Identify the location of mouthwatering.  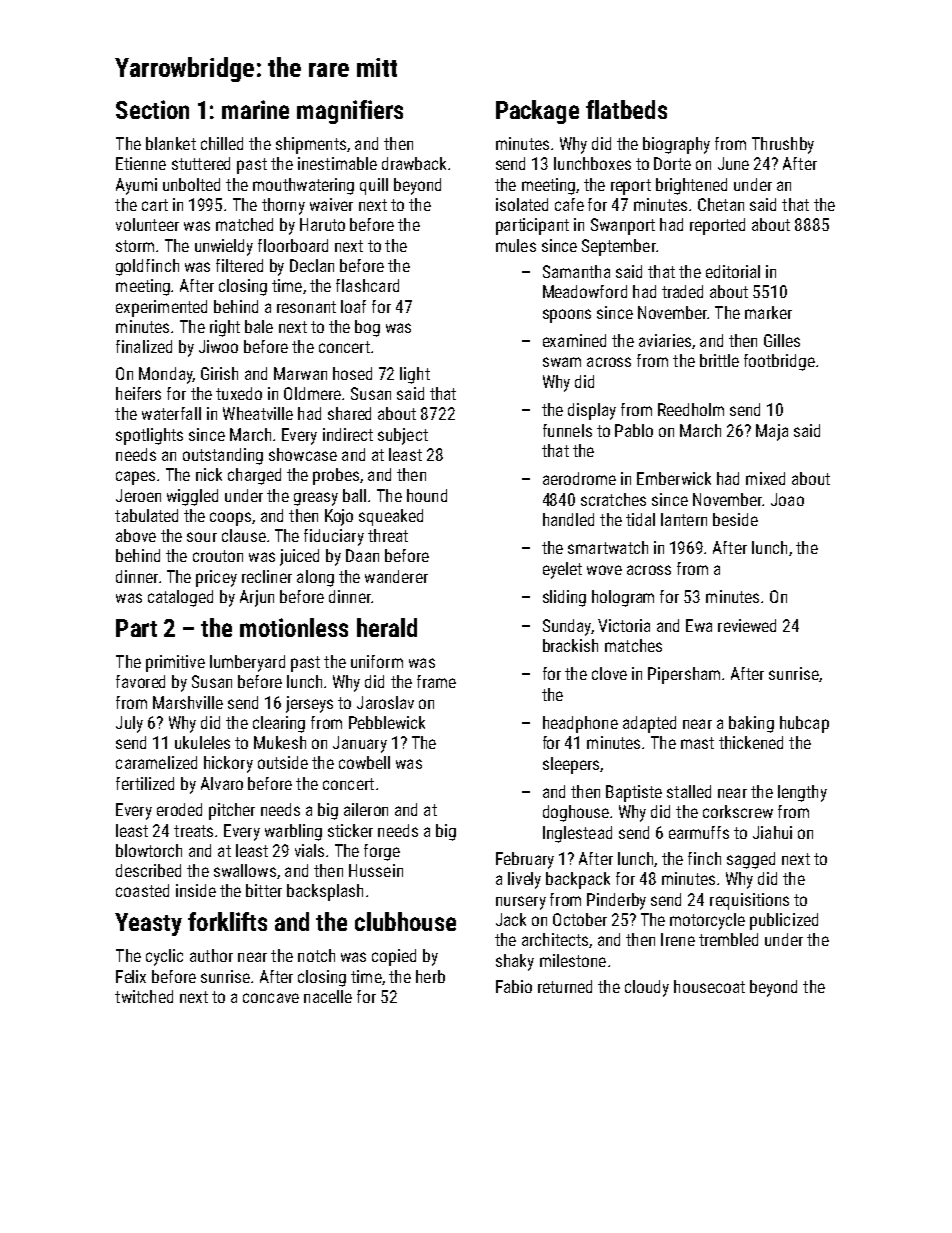
(303, 186).
